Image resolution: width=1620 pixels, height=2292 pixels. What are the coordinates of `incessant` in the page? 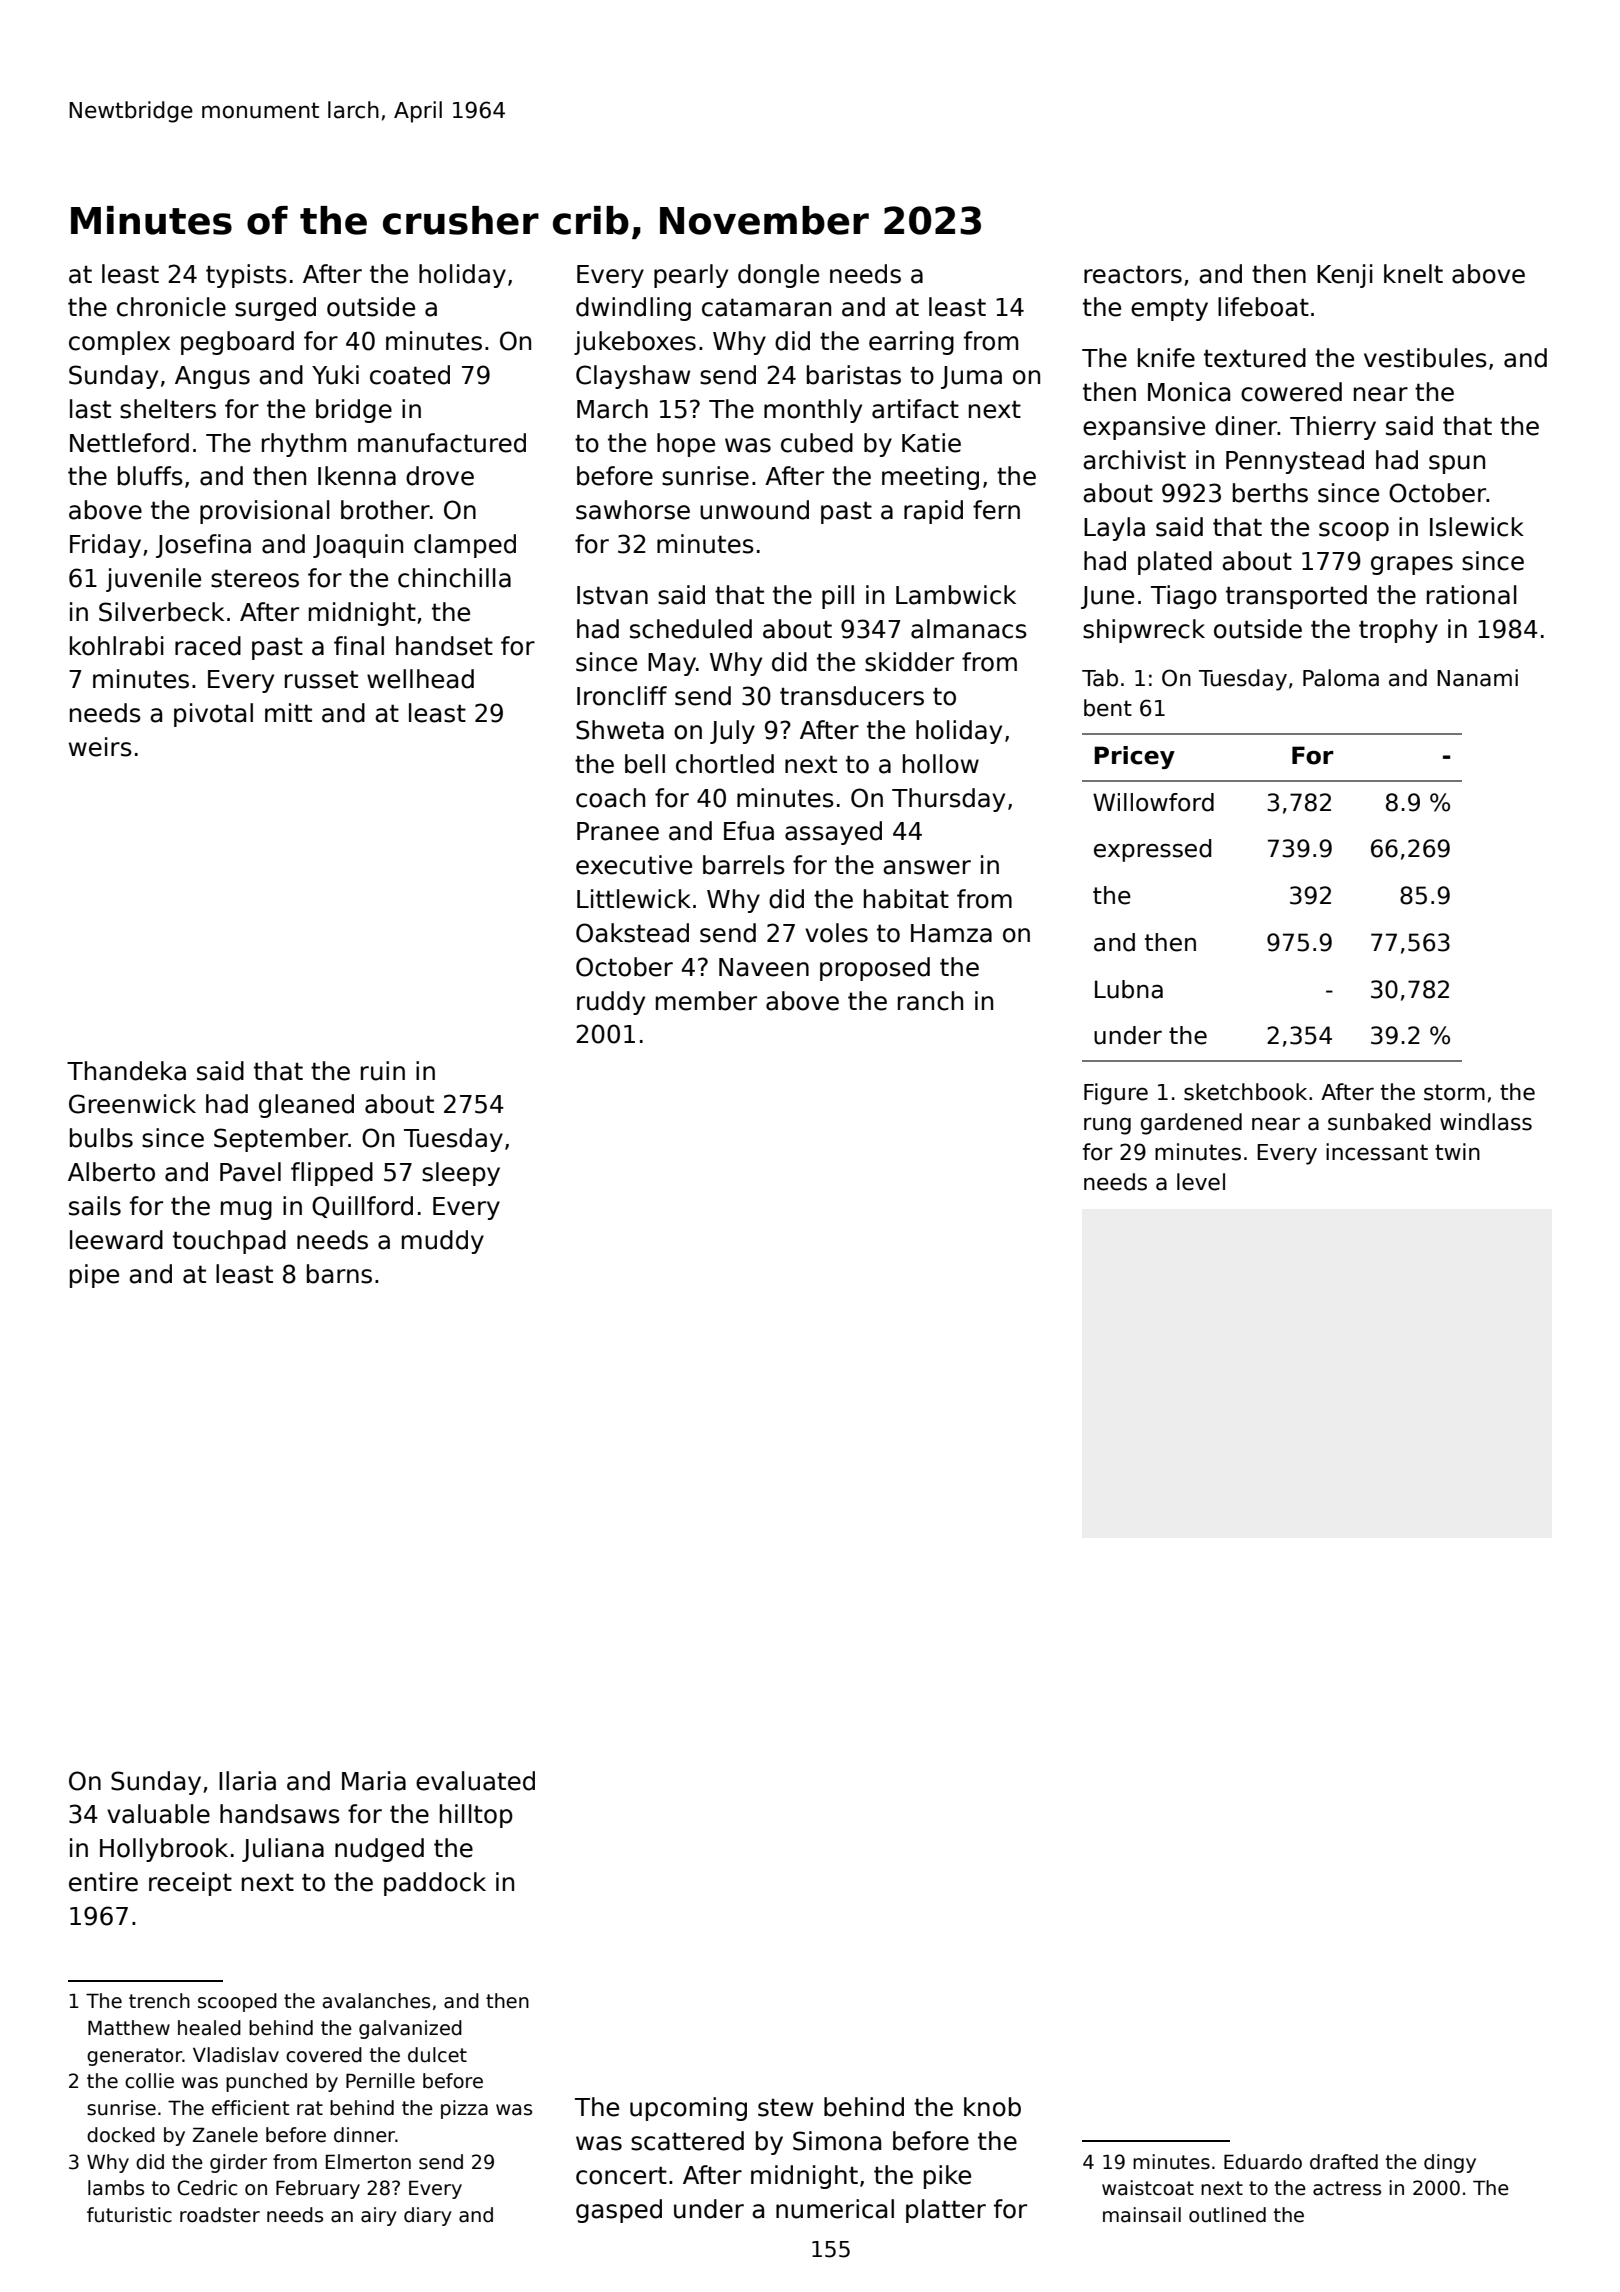 It's located at (1377, 1152).
